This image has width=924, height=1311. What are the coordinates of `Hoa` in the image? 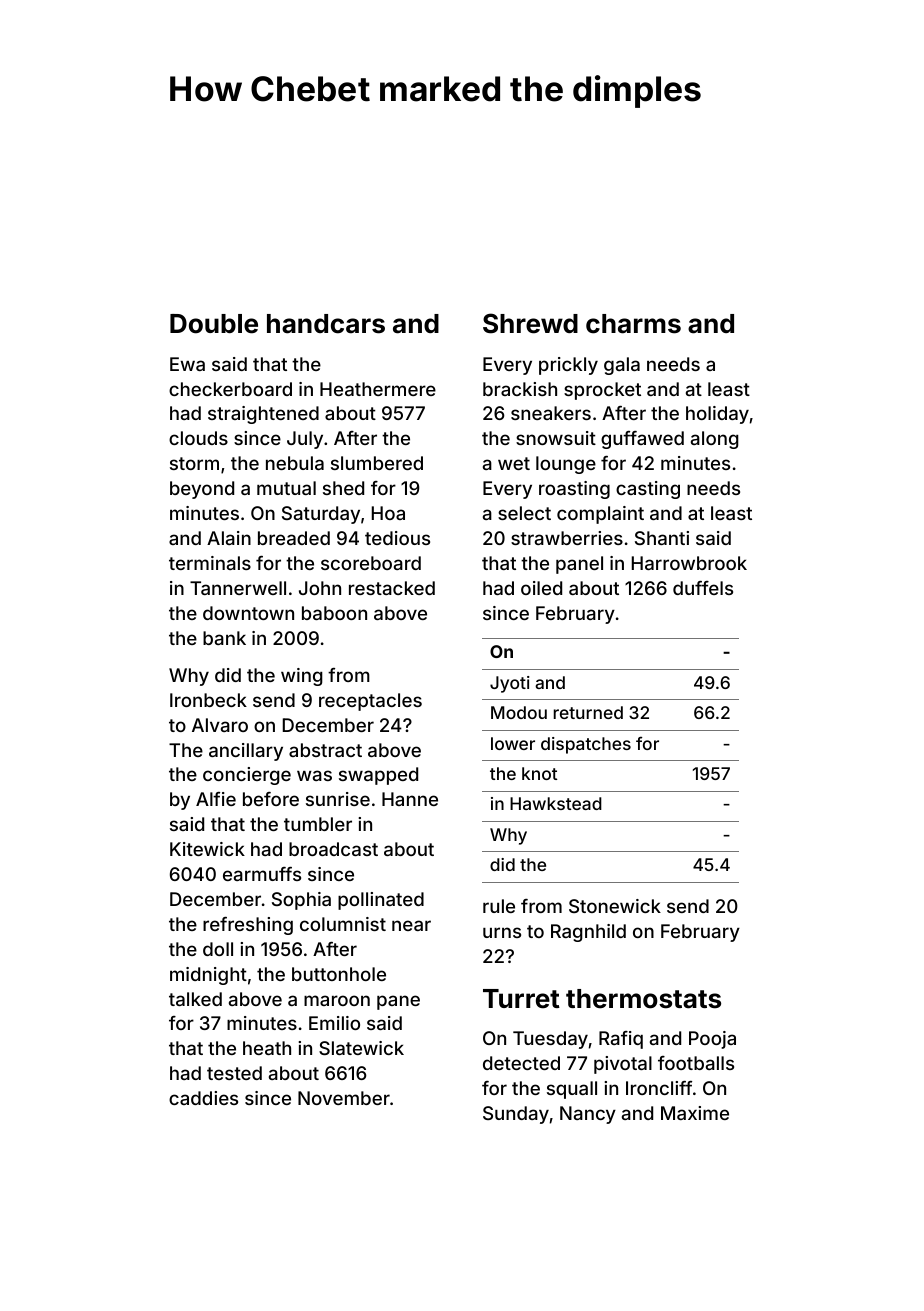 It's located at (388, 513).
